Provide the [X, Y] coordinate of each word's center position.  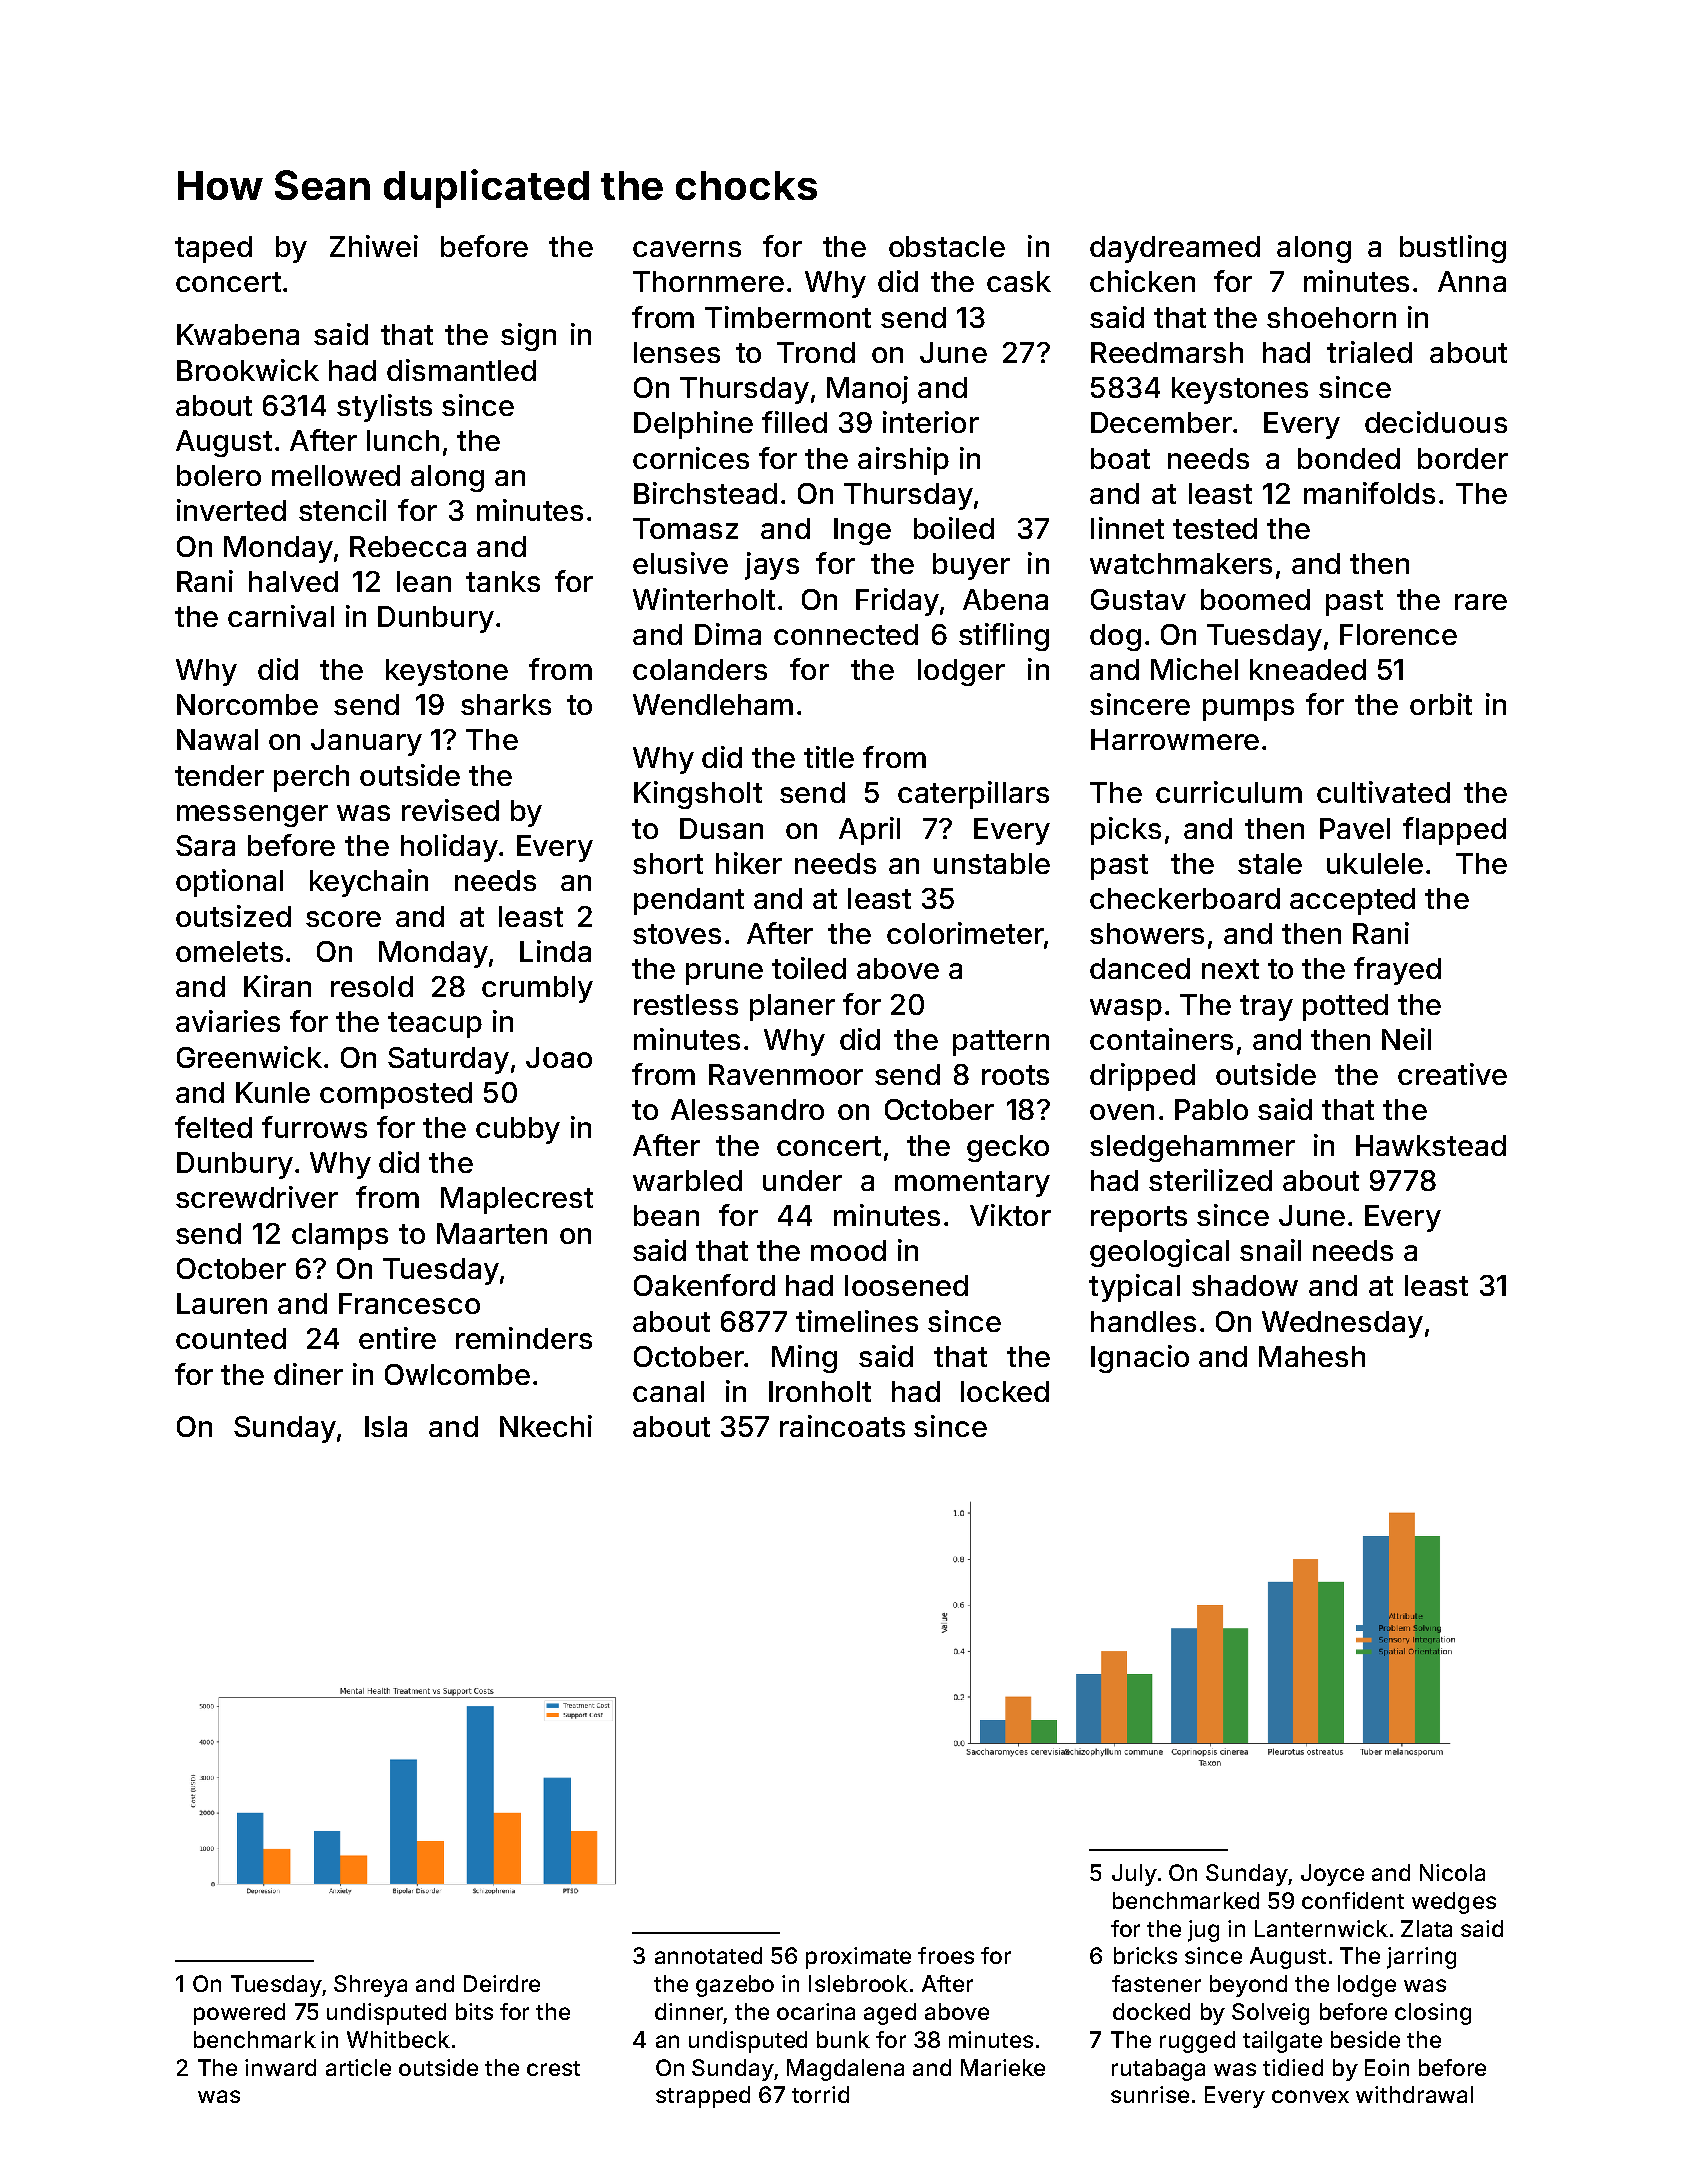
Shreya [370, 1986]
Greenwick [249, 1057]
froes [946, 1955]
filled [794, 422]
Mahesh [1312, 1356]
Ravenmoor [786, 1074]
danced [1140, 968]
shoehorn [1331, 317]
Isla [386, 1426]
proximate [858, 1958]
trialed [1369, 352]
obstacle [947, 246]
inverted [231, 510]
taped [213, 249]
